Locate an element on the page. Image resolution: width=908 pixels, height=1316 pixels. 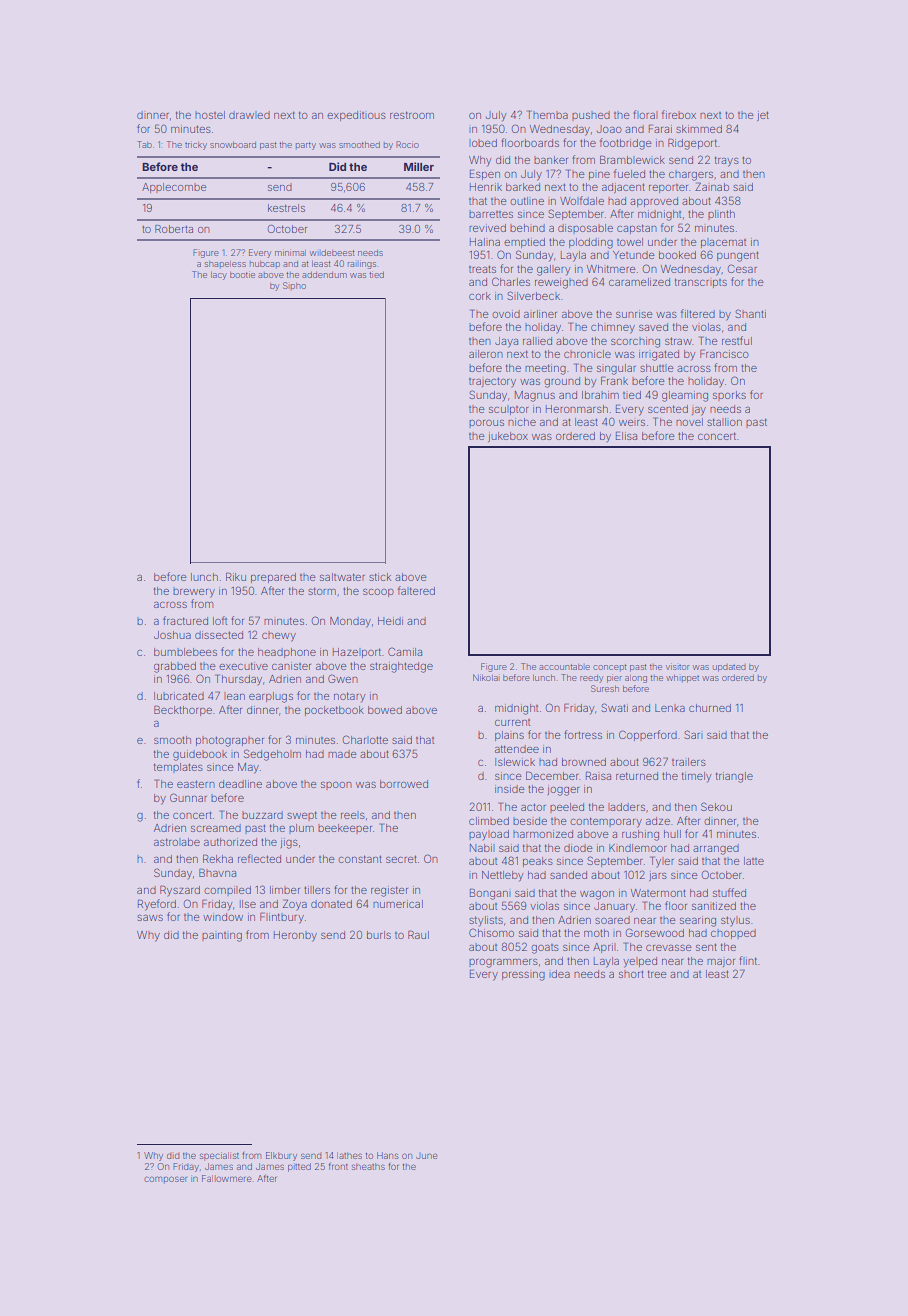
party is located at coordinates (306, 146).
